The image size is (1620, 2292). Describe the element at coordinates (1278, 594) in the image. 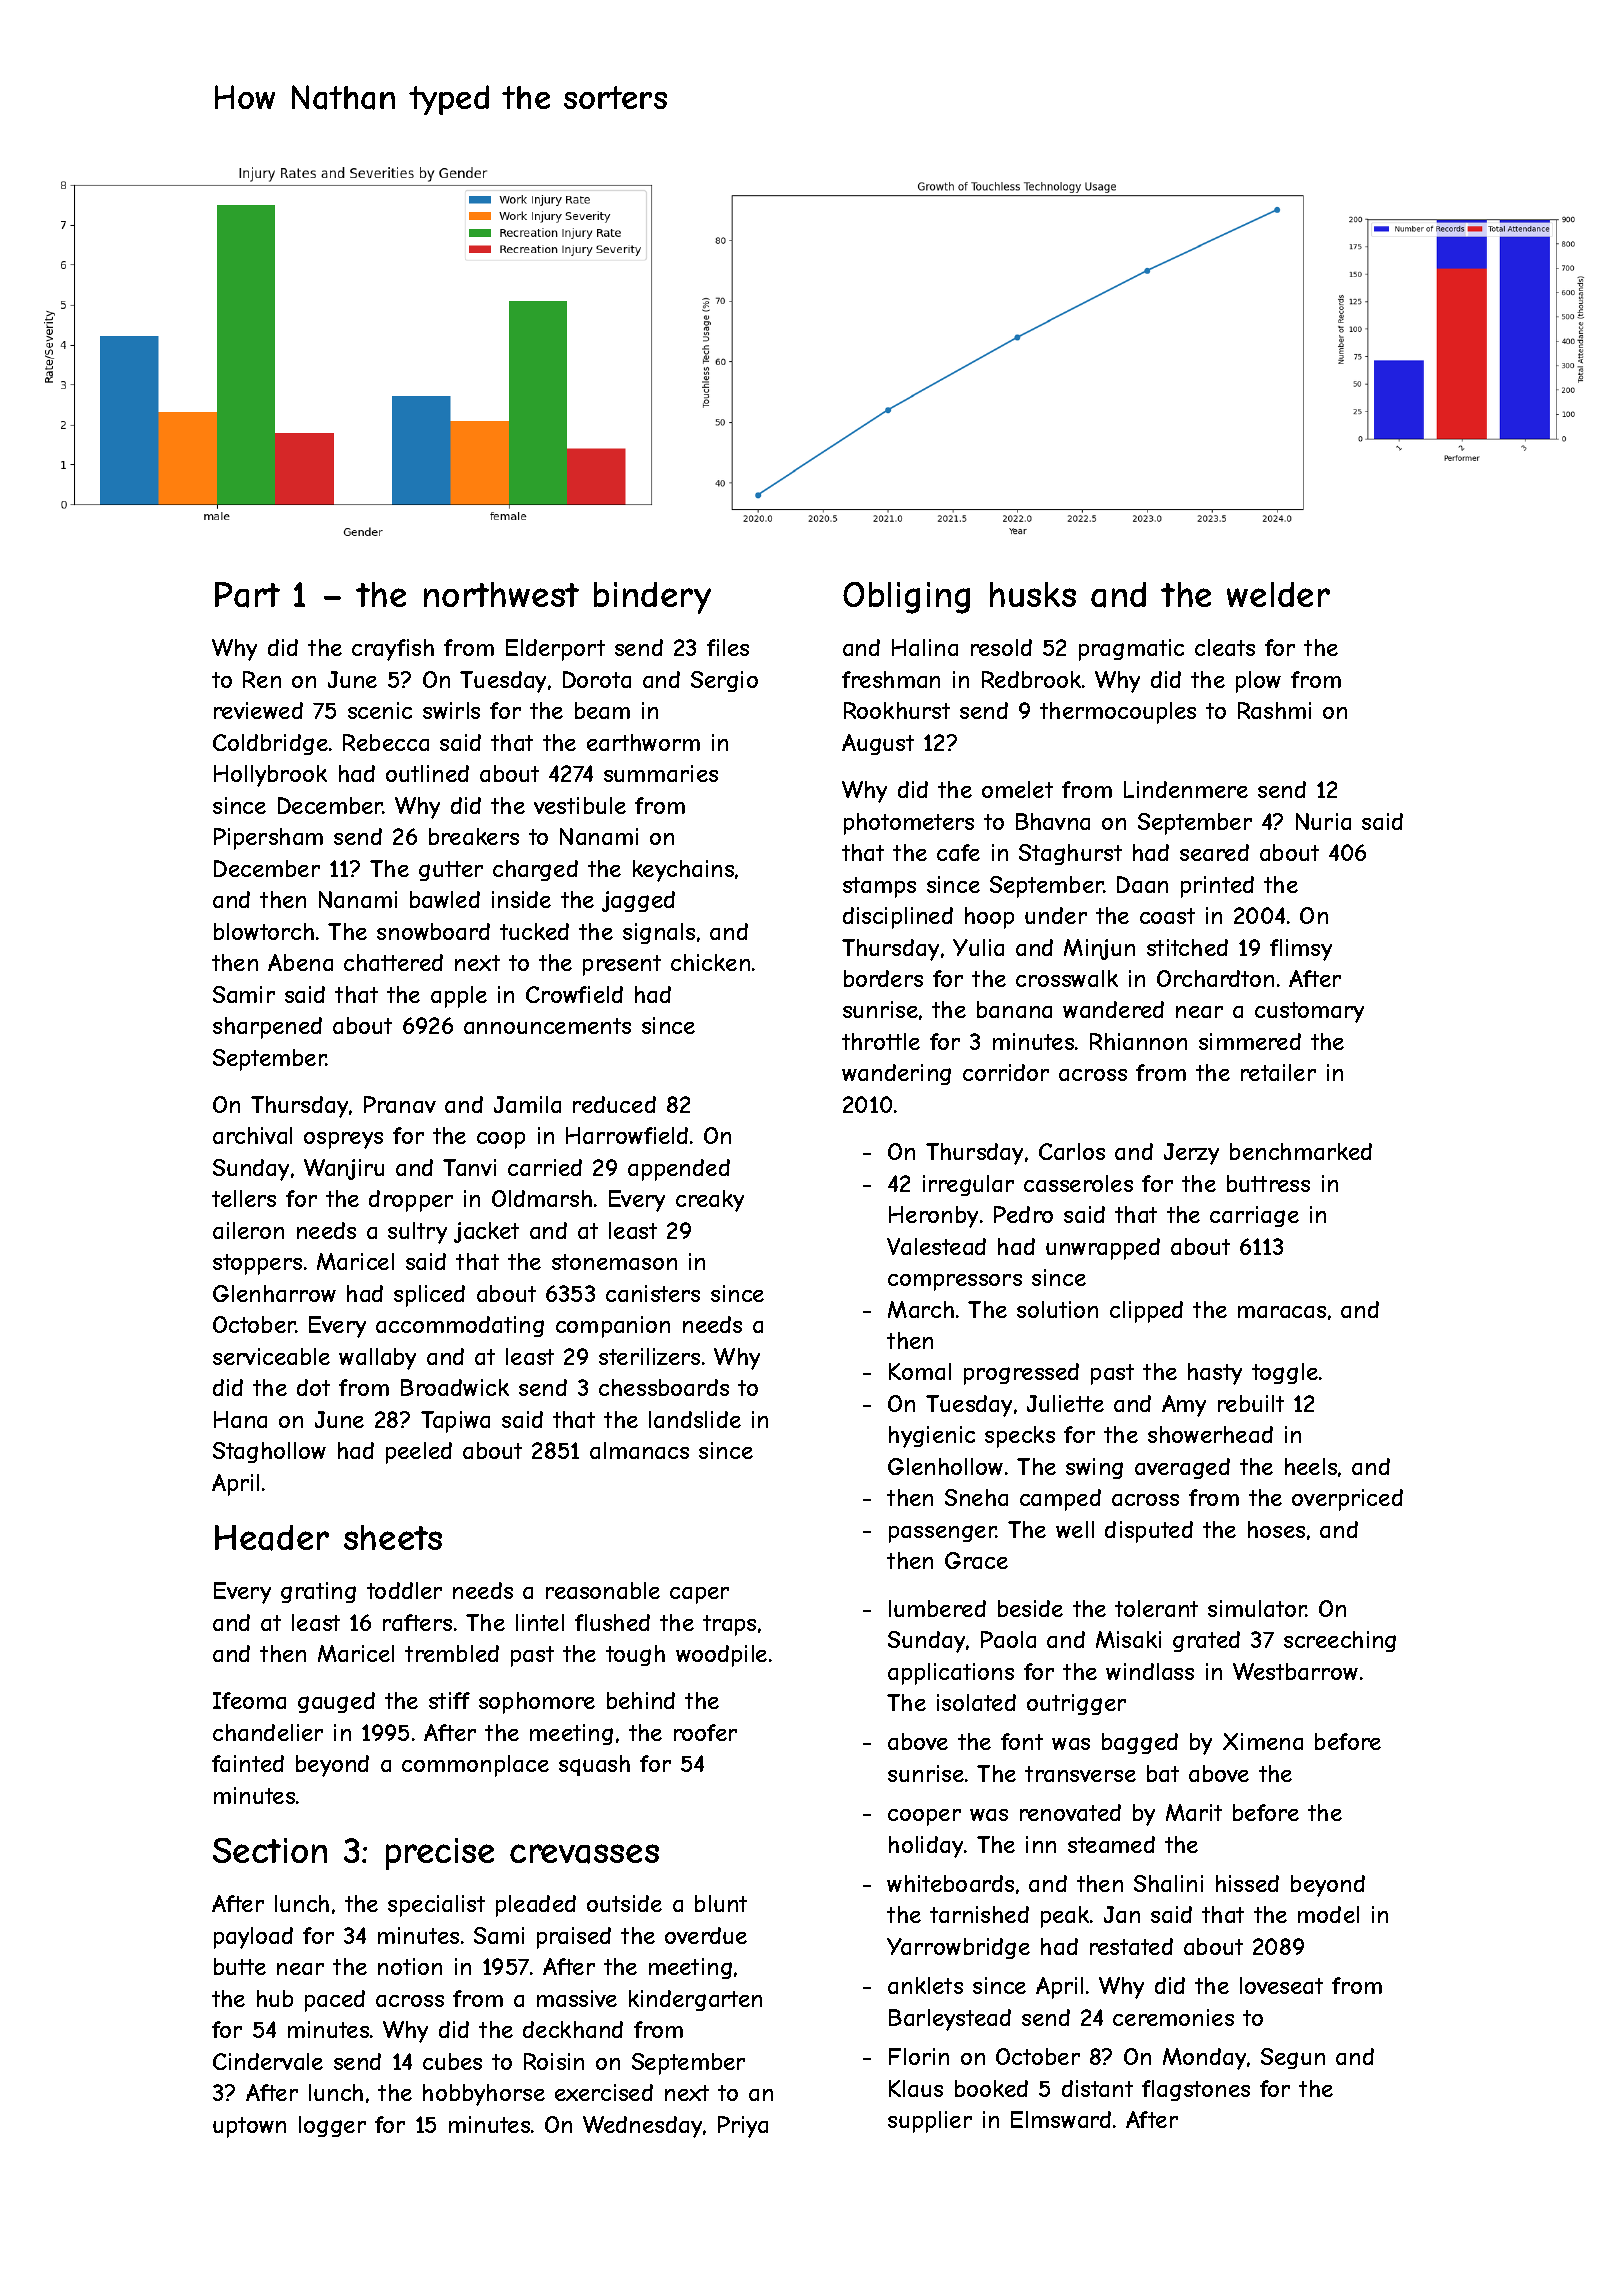

I see `welder` at that location.
